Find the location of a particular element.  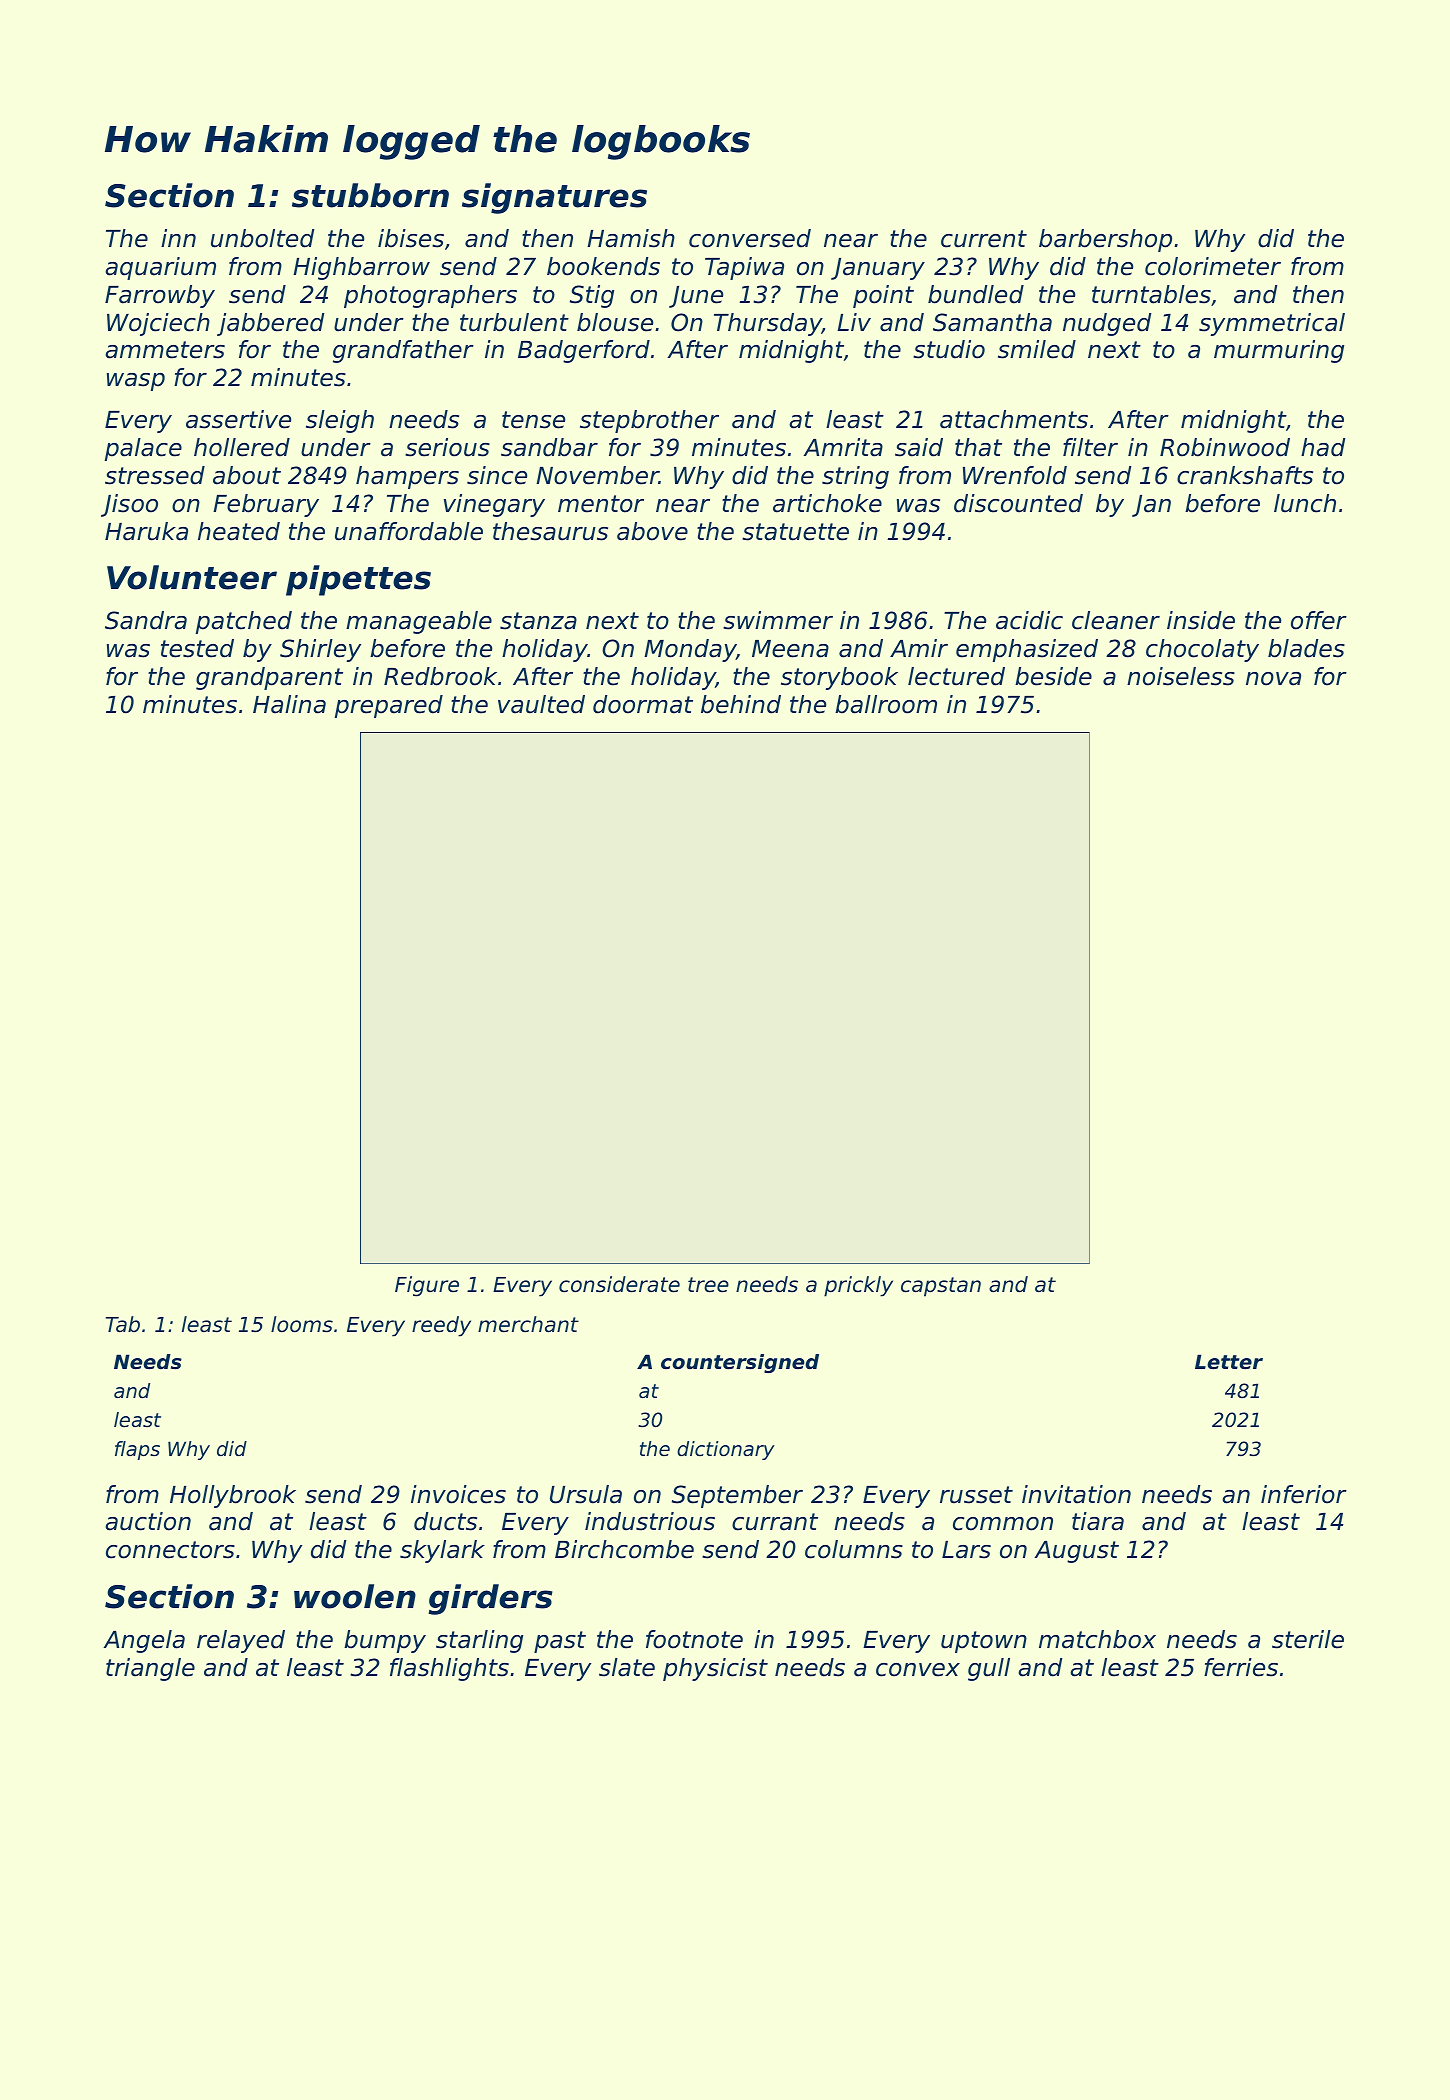

looms is located at coordinates (302, 1324).
